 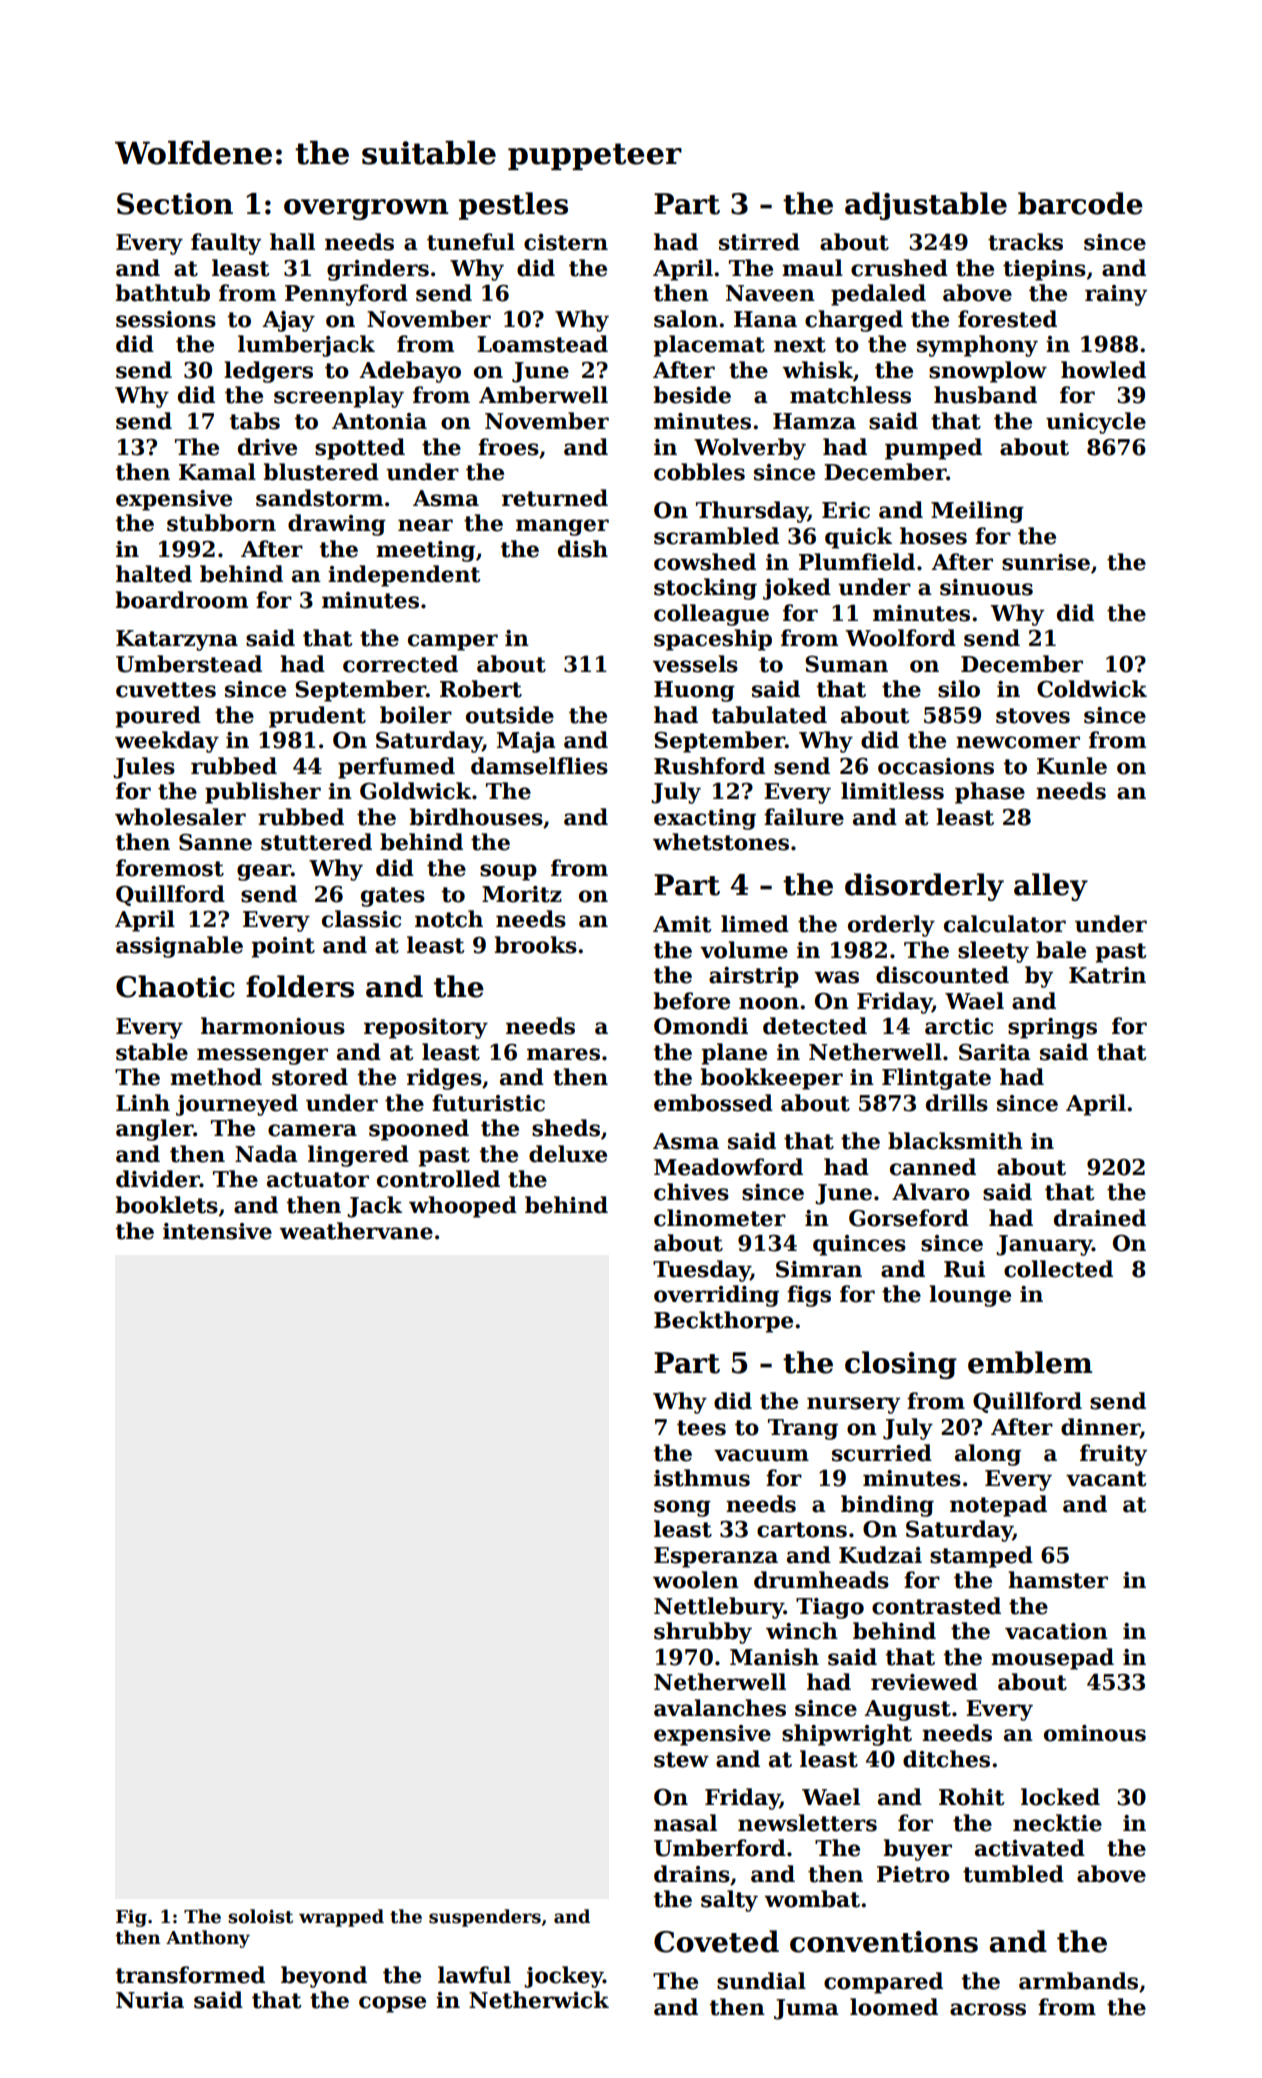 What do you see at coordinates (341, 1918) in the screenshot?
I see `wrapped` at bounding box center [341, 1918].
